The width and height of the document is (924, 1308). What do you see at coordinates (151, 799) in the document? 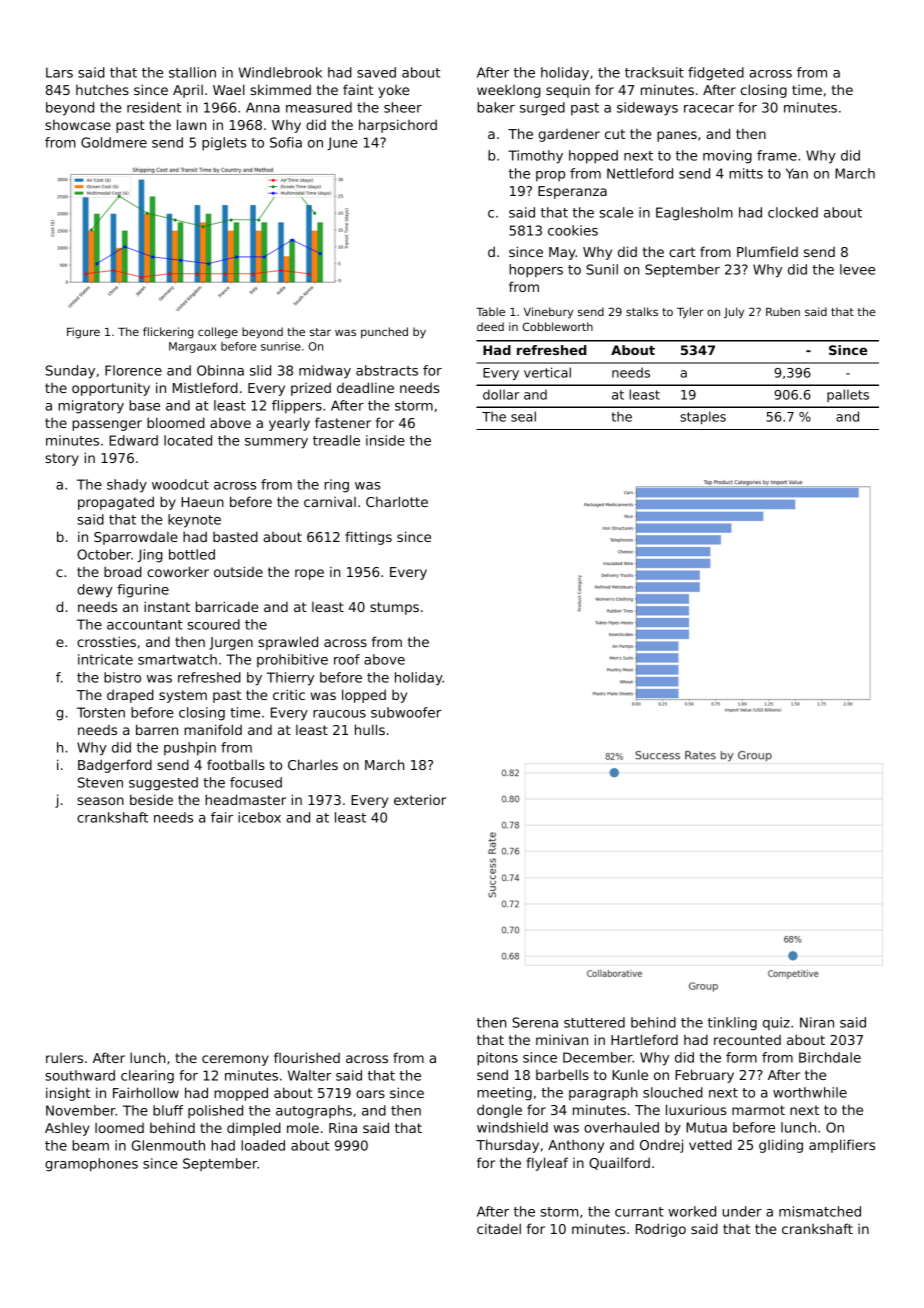
I see `beside` at bounding box center [151, 799].
